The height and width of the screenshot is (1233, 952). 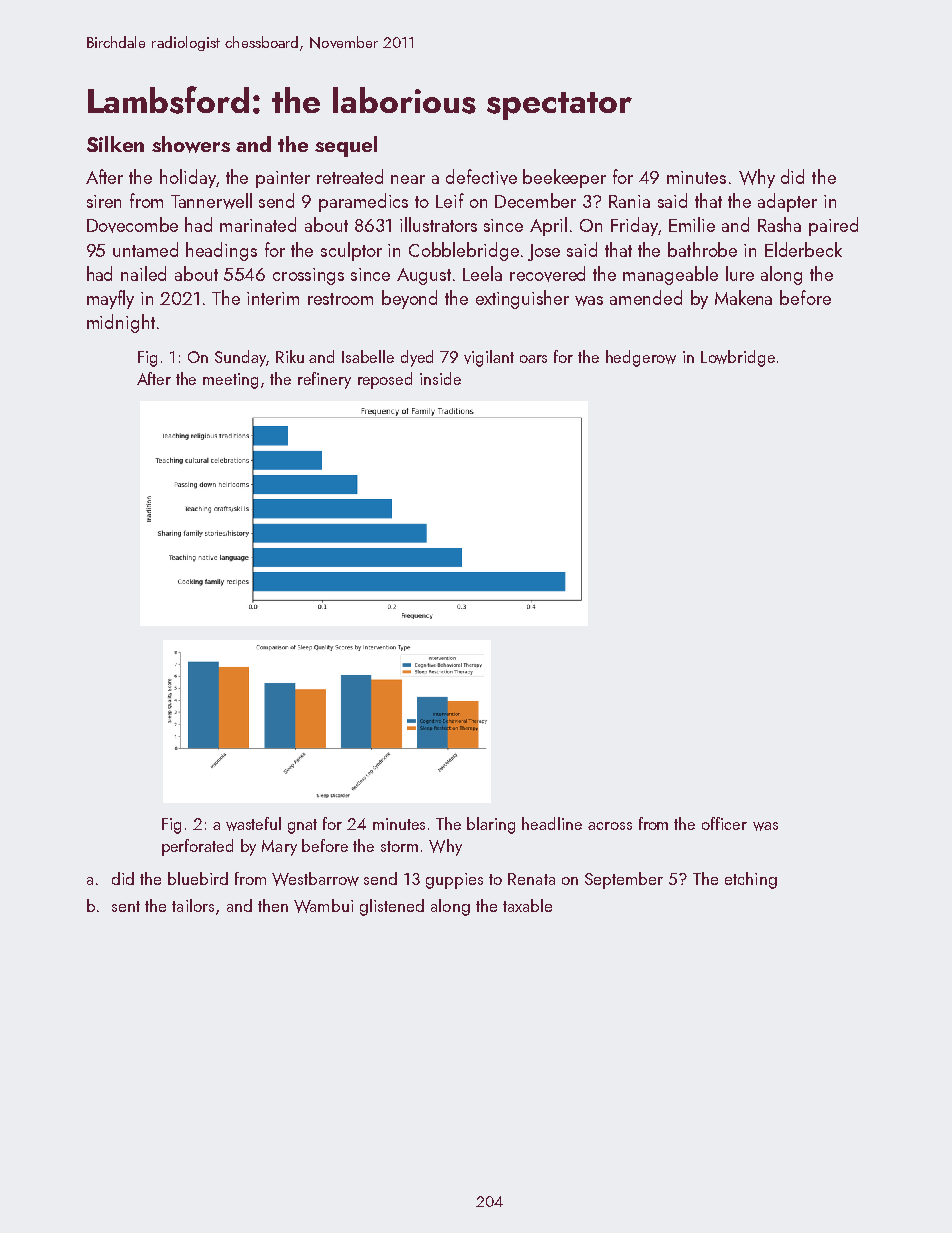 I want to click on Lowbridge, so click(x=738, y=358).
